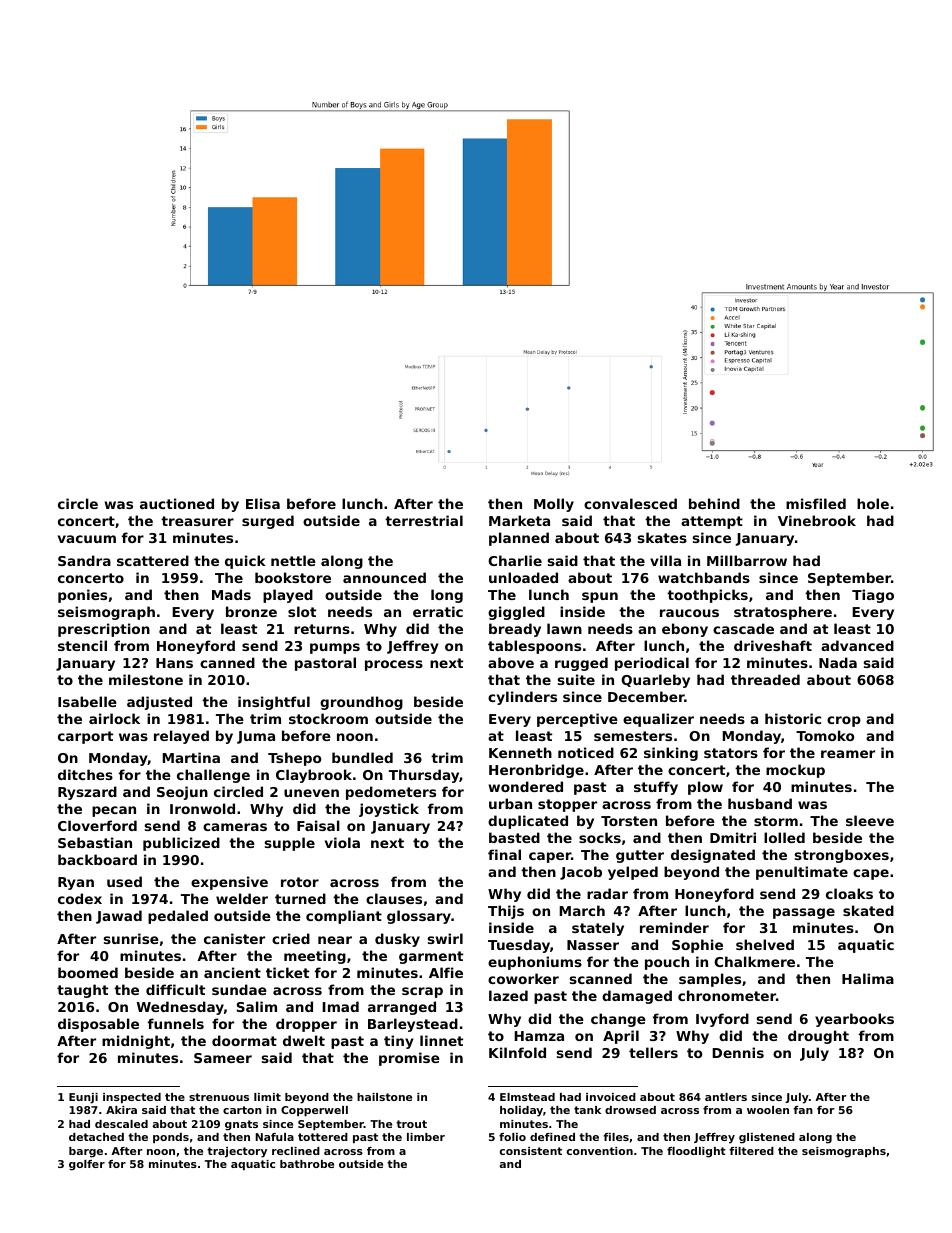 Image resolution: width=952 pixels, height=1233 pixels. Describe the element at coordinates (517, 1052) in the document. I see `Kilnfold` at that location.
